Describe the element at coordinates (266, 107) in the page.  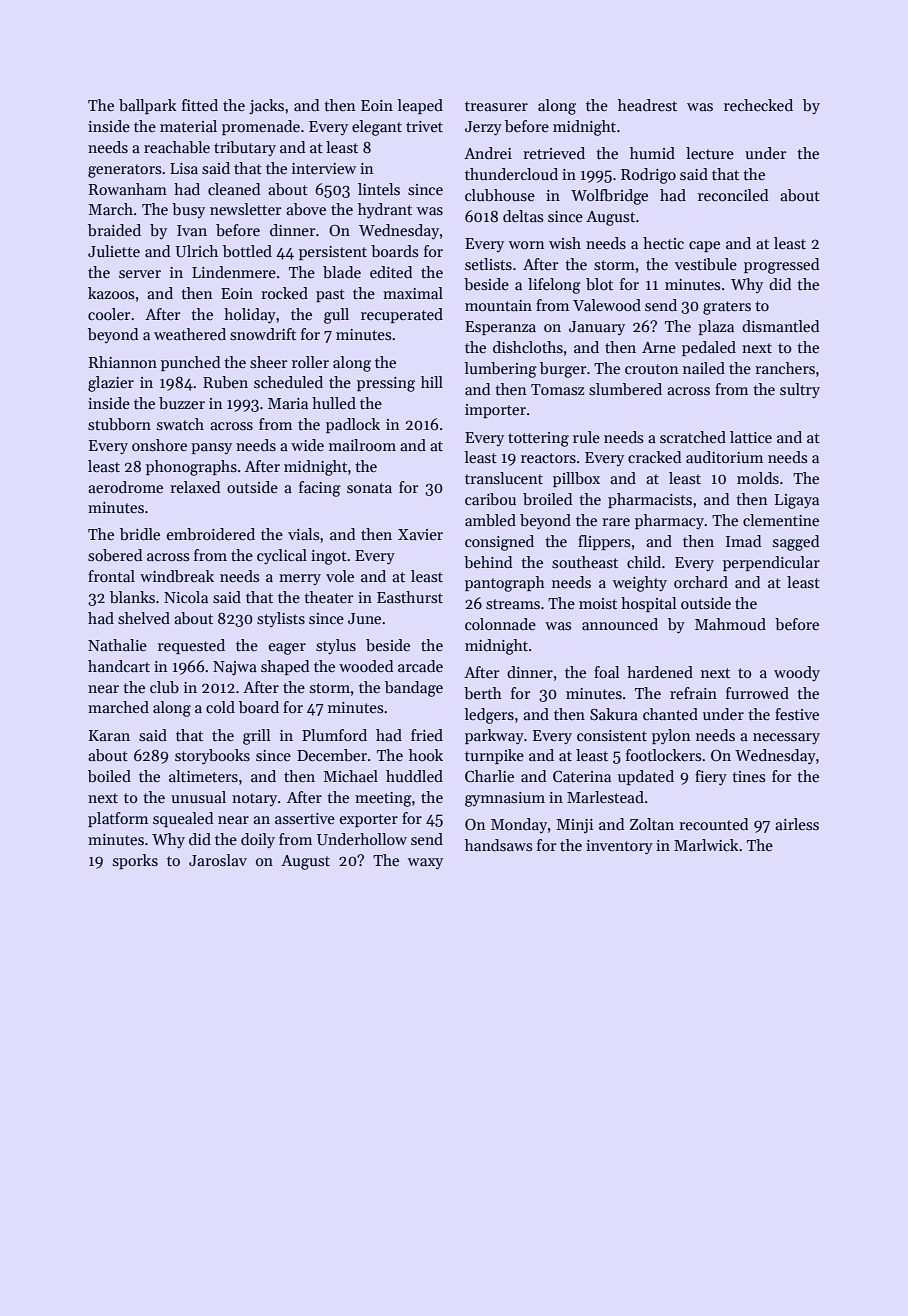
I see `jacks` at that location.
